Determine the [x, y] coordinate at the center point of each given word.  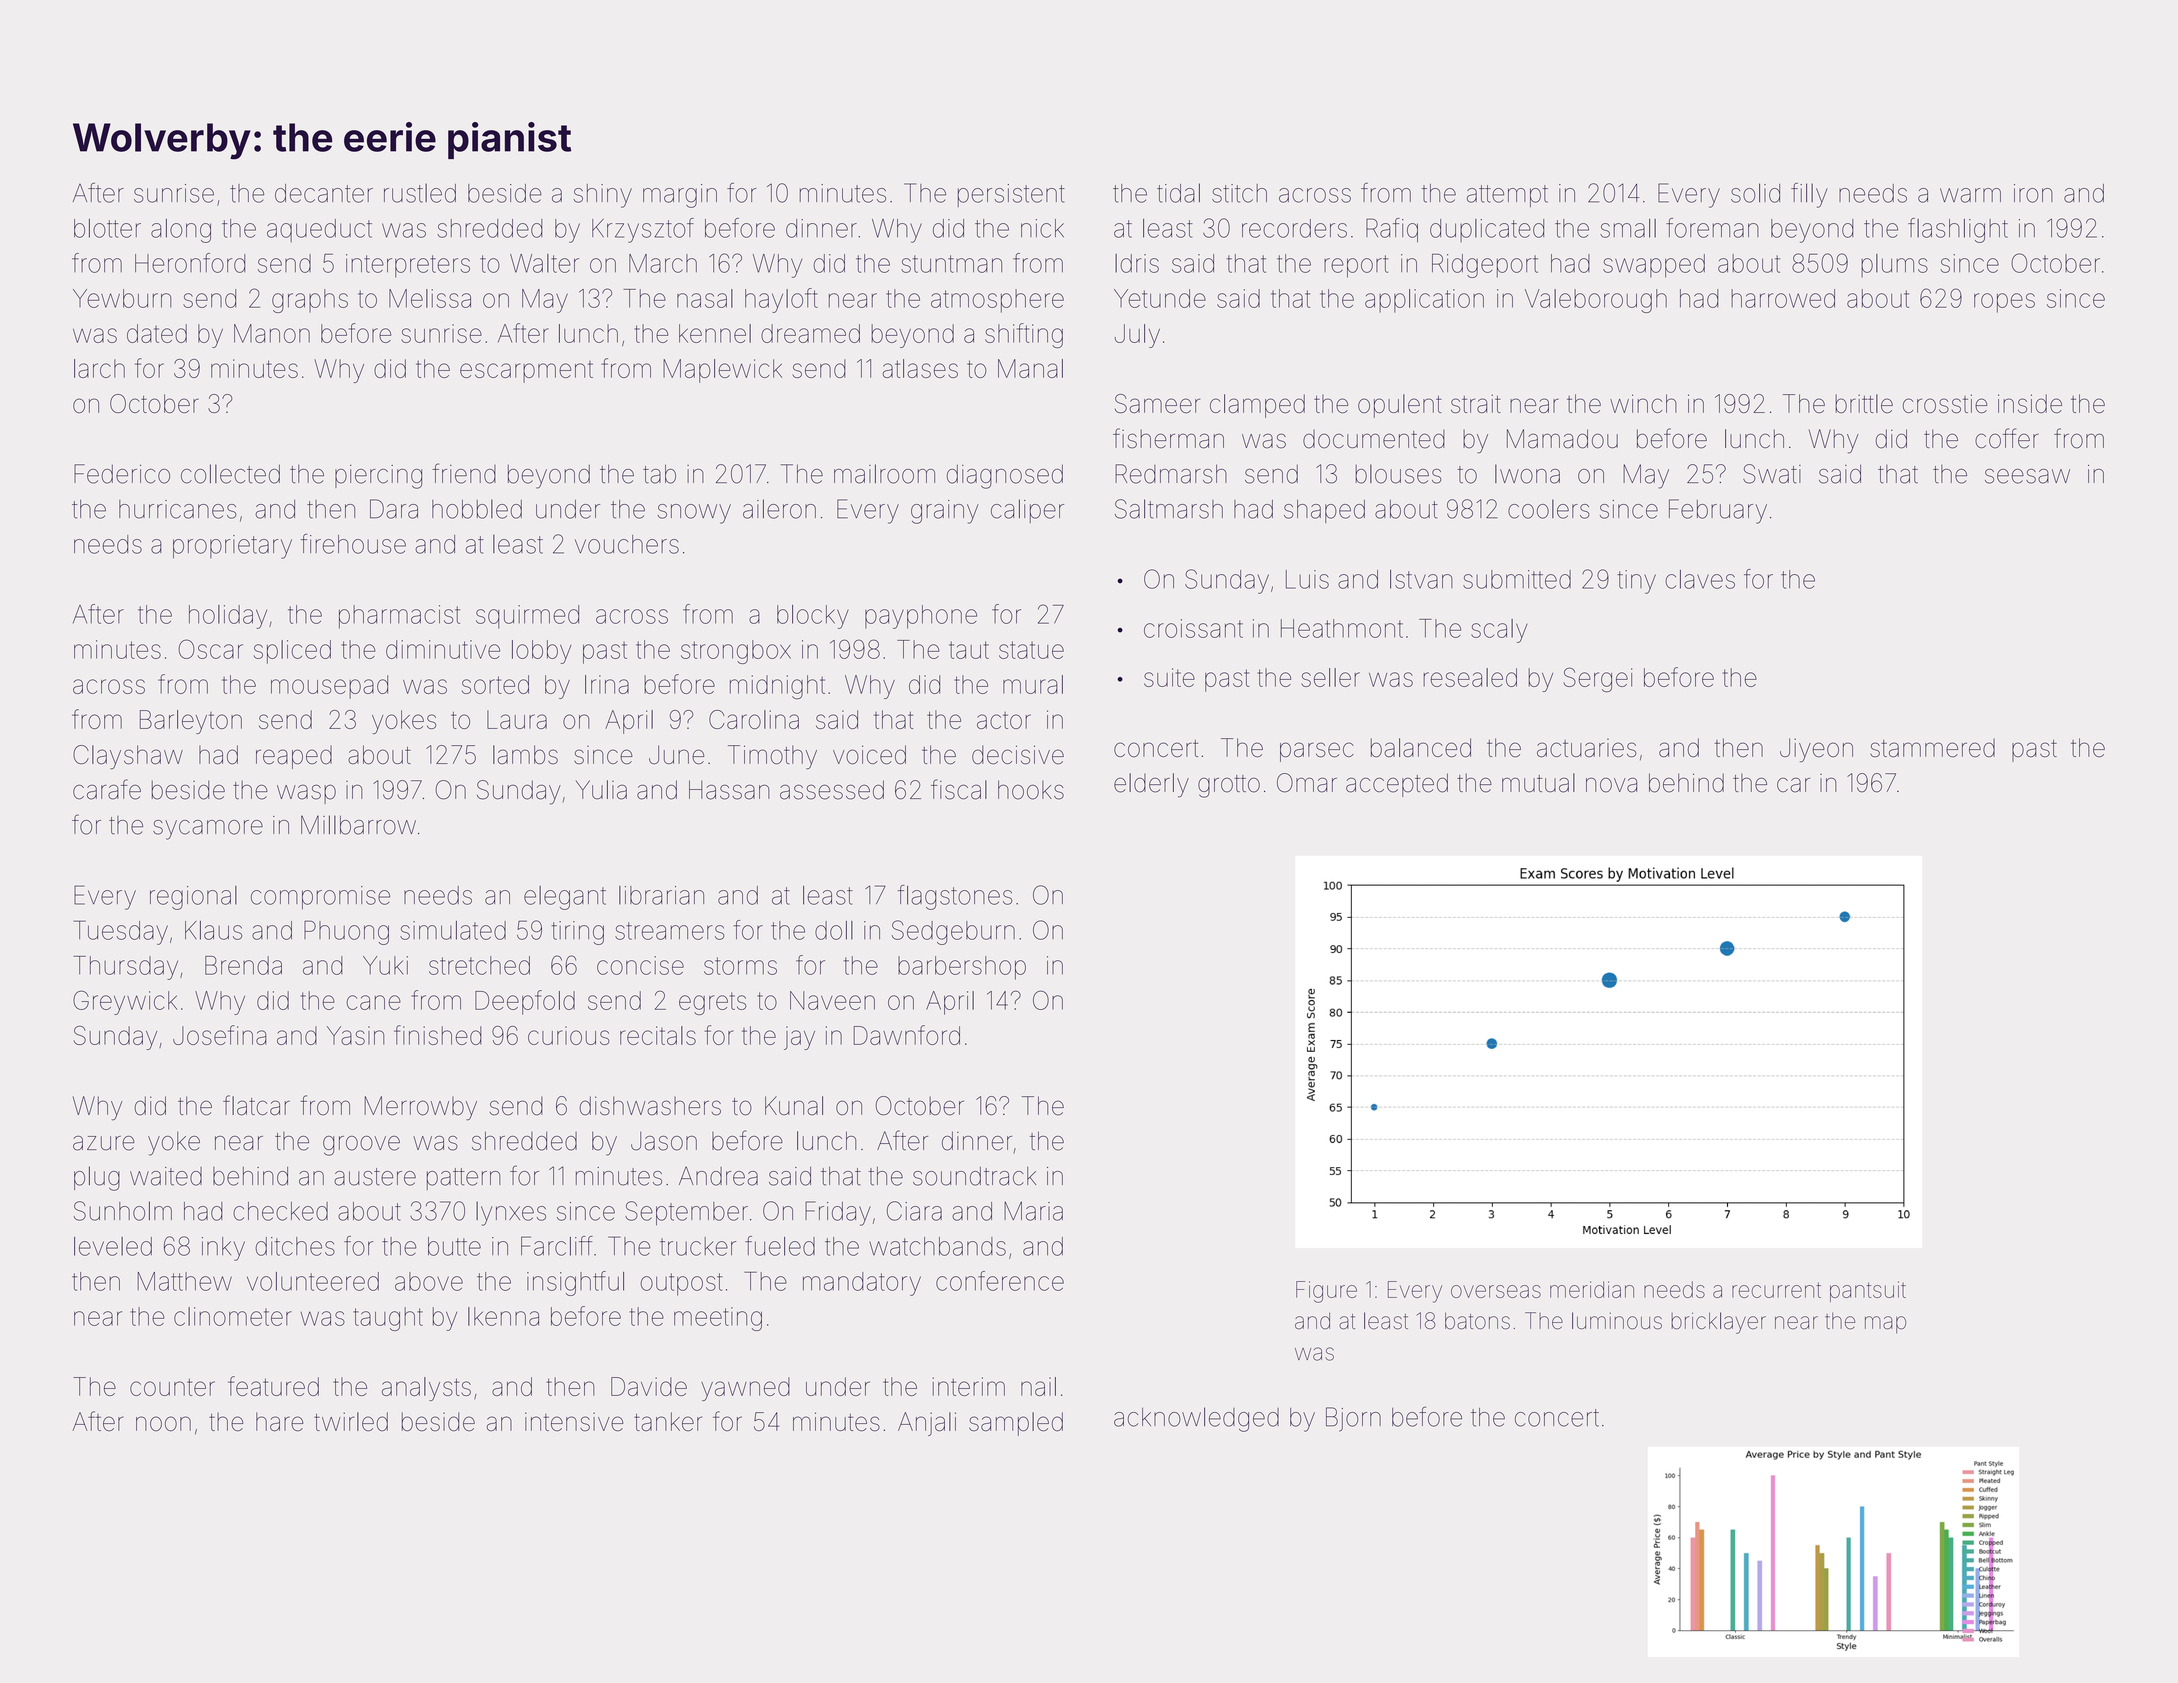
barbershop [962, 968]
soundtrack [974, 1176]
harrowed [1783, 298]
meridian [1592, 1289]
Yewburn [122, 298]
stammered [1932, 747]
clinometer [233, 1316]
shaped [1324, 511]
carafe [107, 789]
